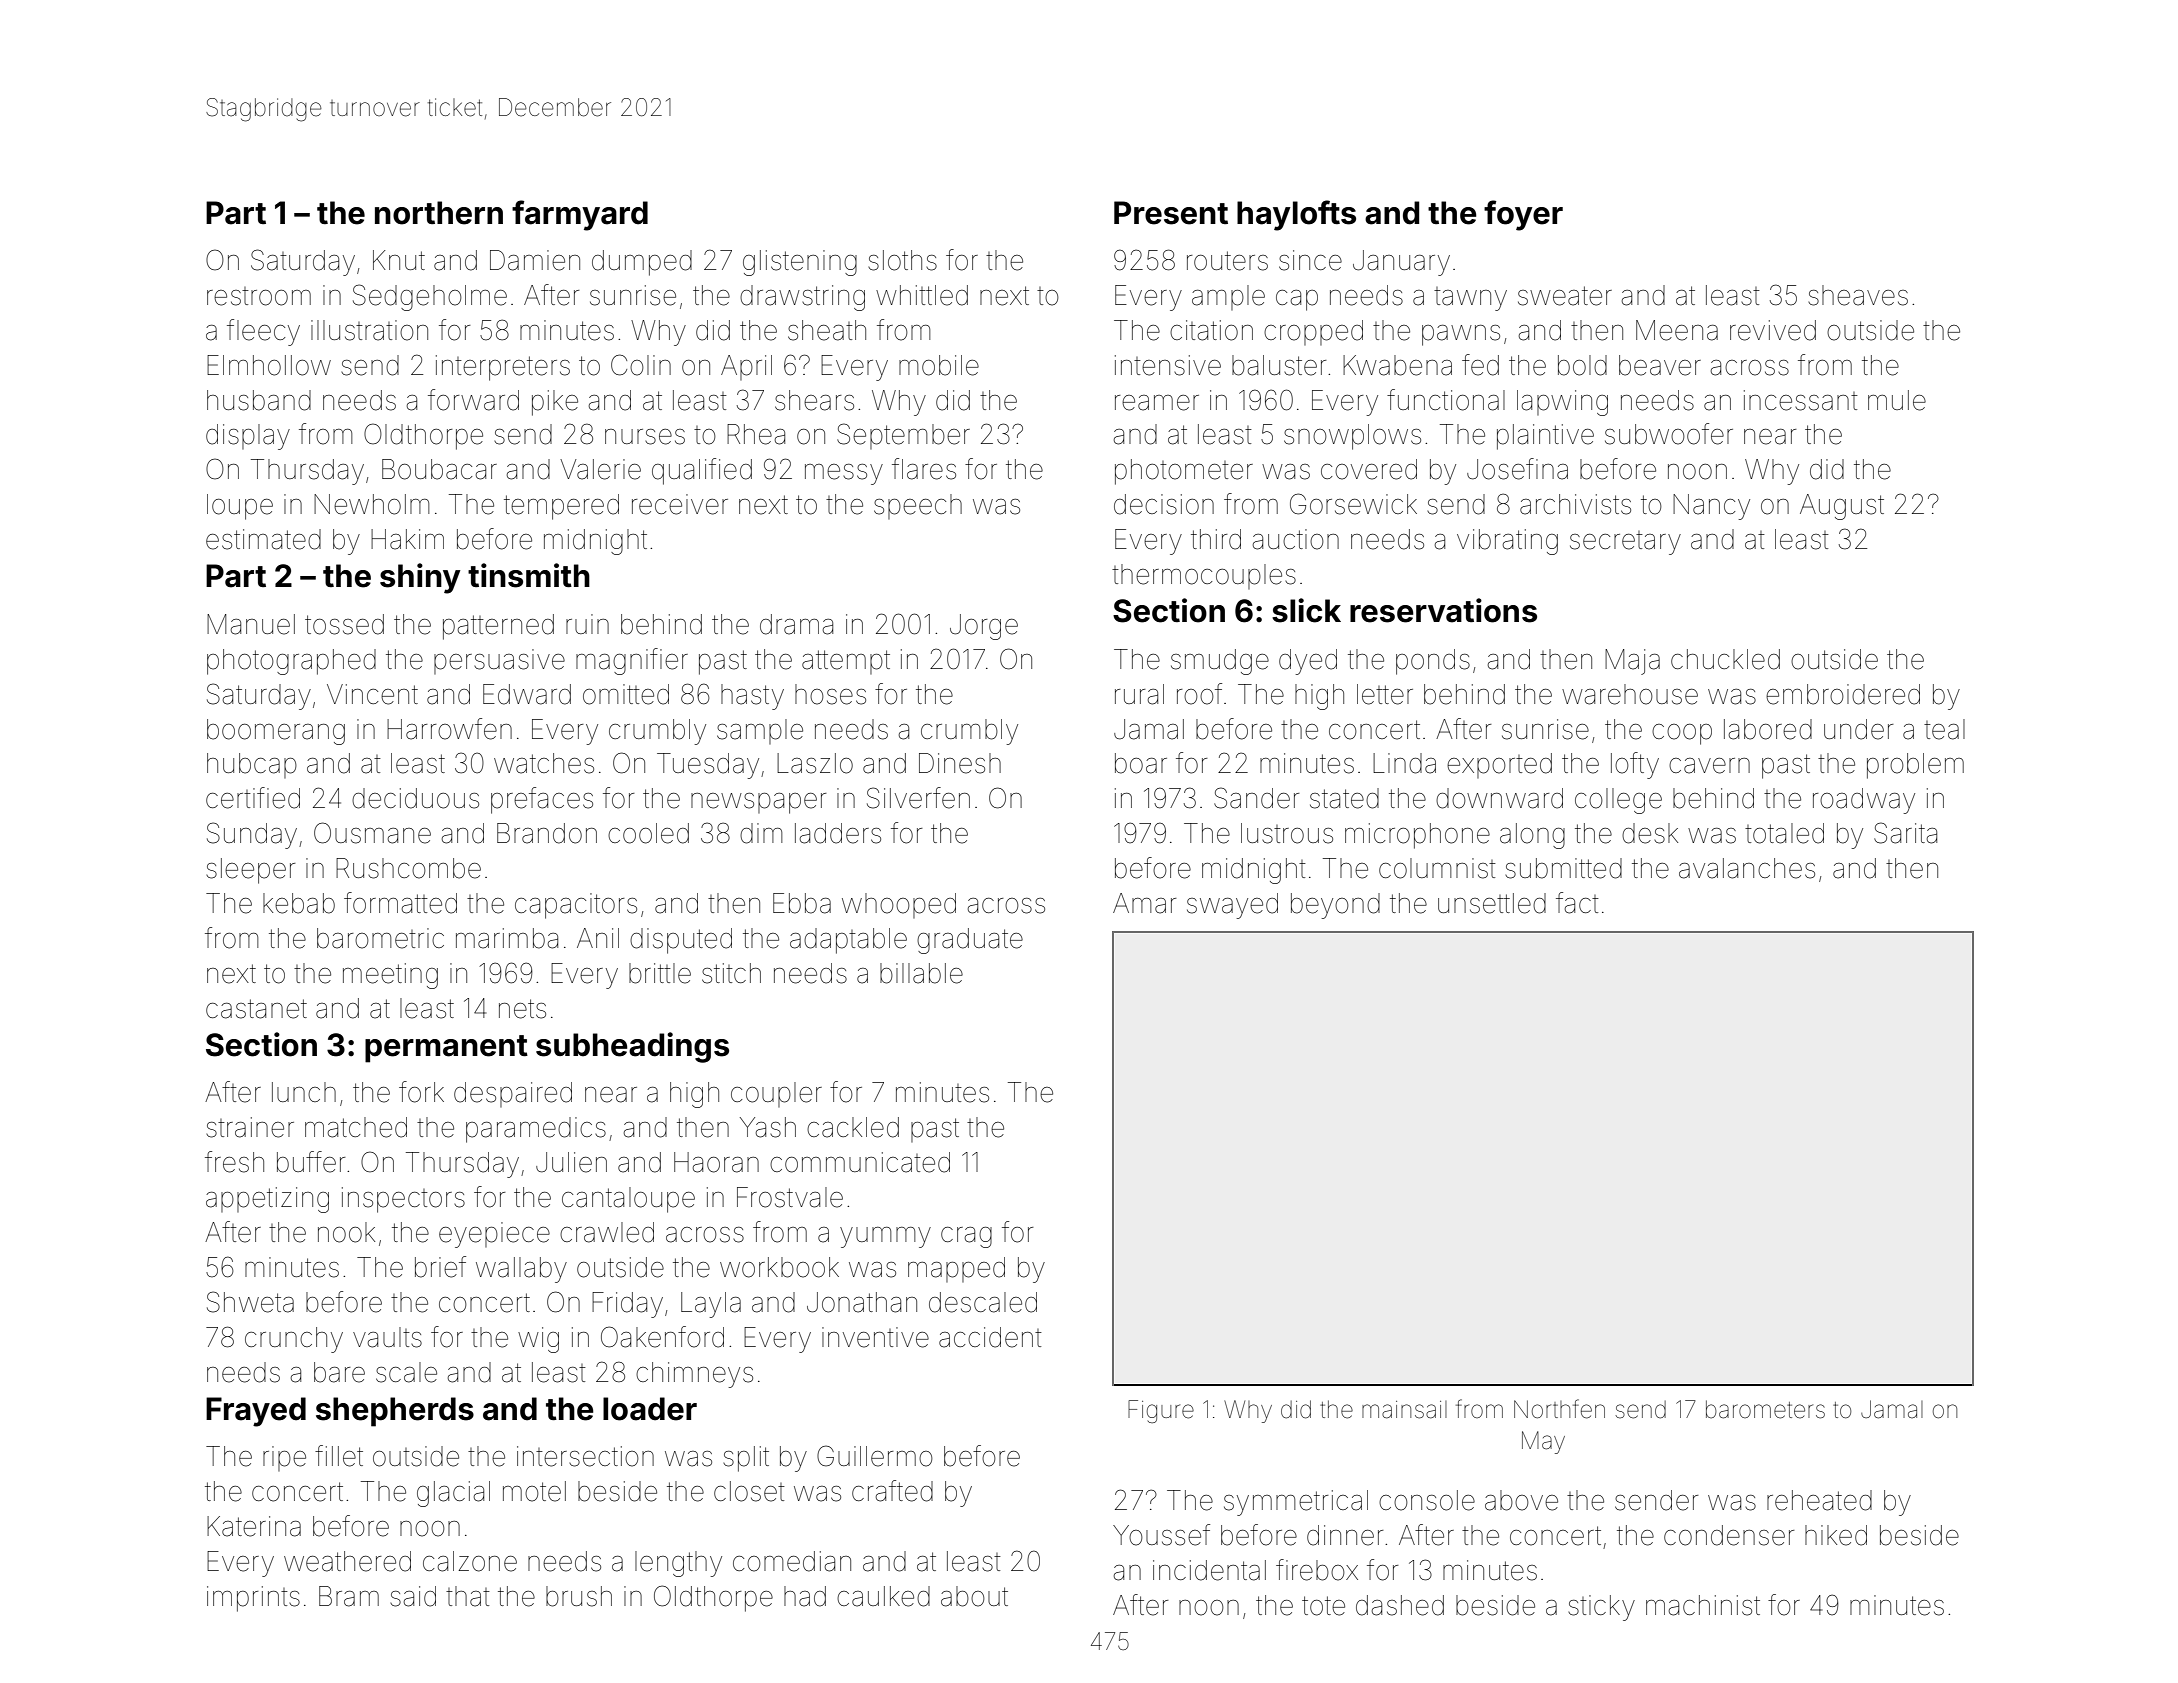  I want to click on embroidered, so click(1843, 694).
